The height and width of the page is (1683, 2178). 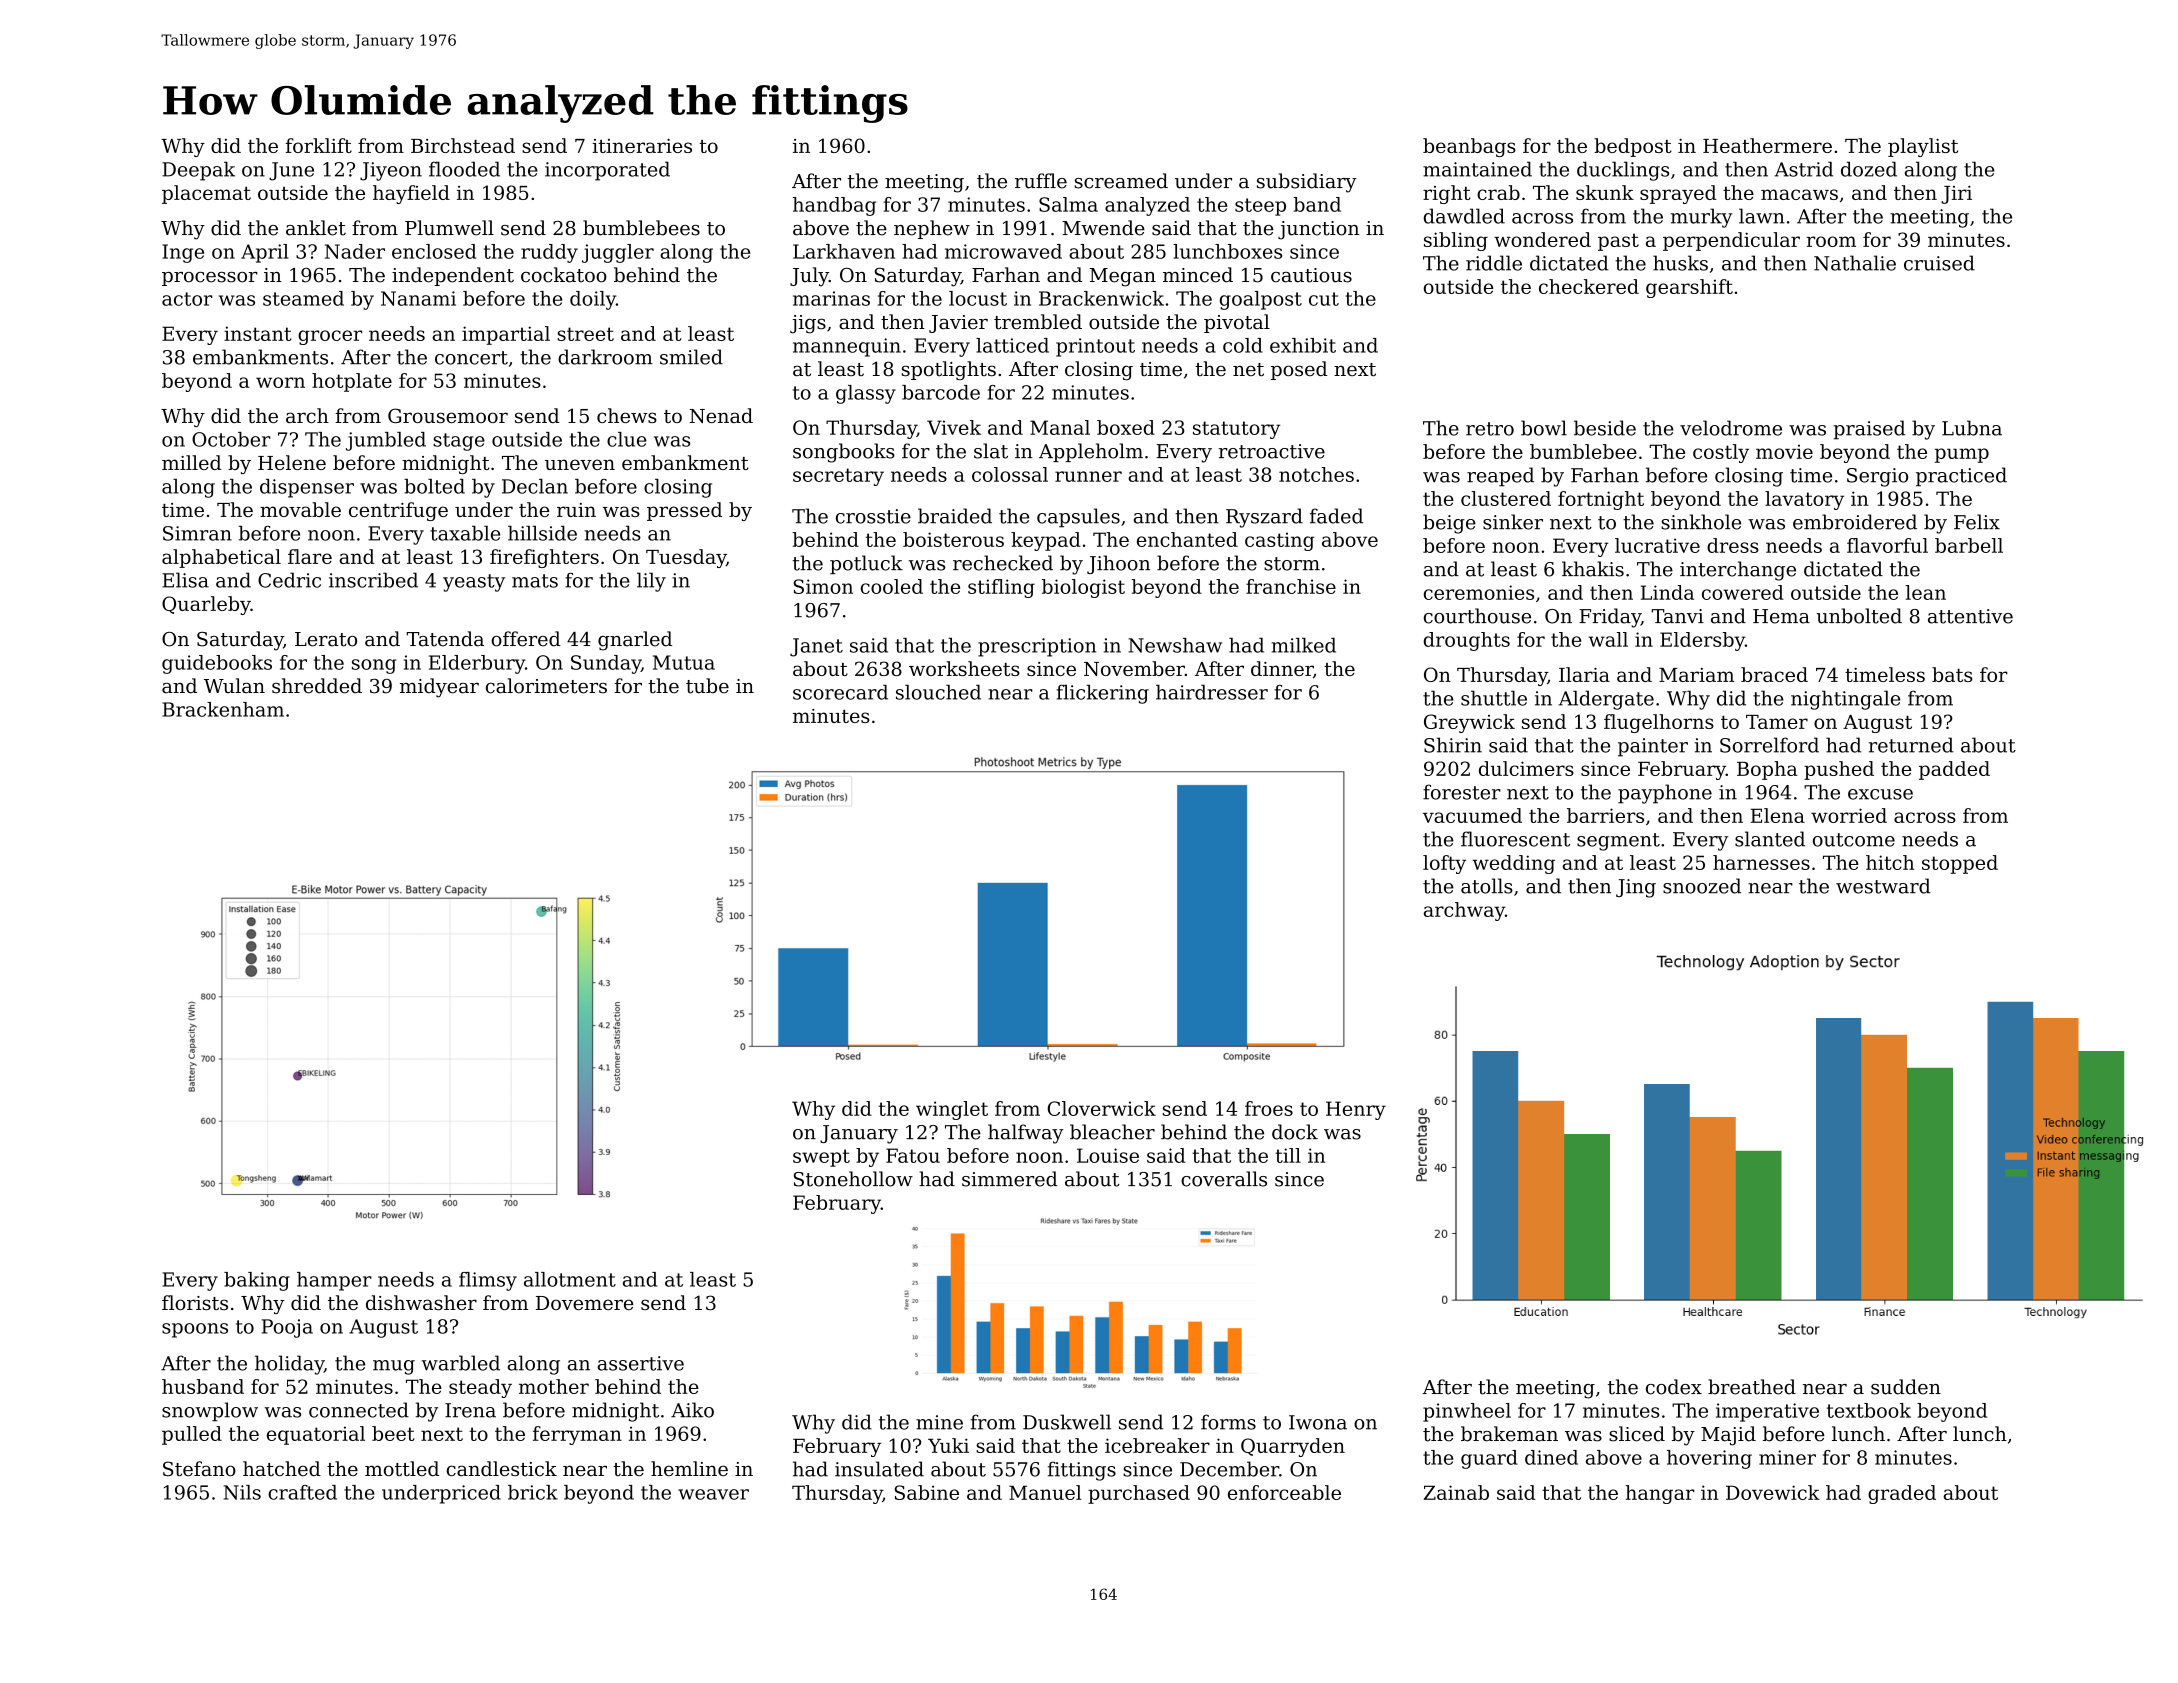 What do you see at coordinates (206, 605) in the page?
I see `Quarleby` at bounding box center [206, 605].
